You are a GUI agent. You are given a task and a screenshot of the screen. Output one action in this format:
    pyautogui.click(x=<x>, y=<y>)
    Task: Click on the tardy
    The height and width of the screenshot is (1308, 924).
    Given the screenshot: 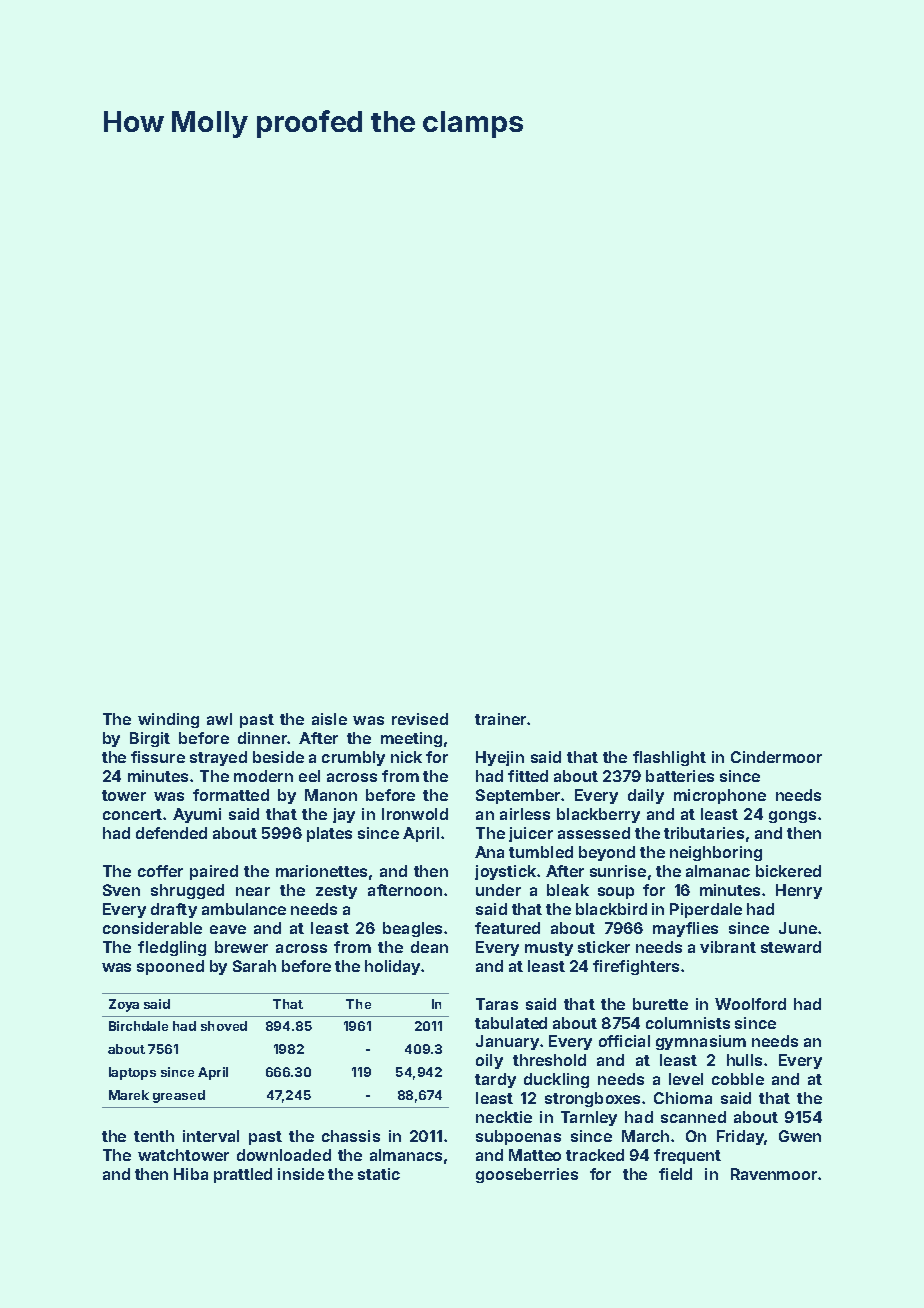 What is the action you would take?
    pyautogui.click(x=495, y=1080)
